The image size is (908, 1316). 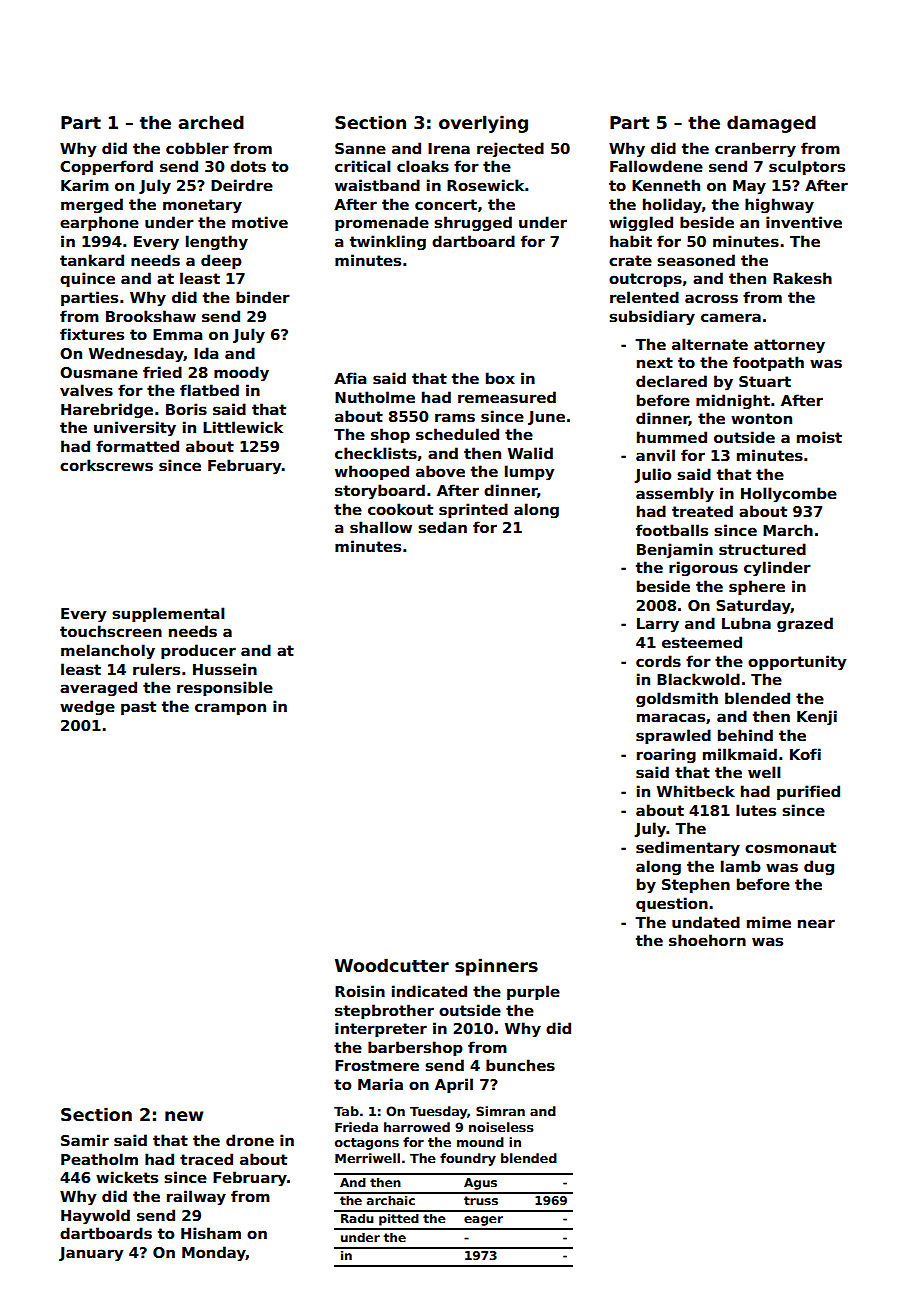 I want to click on structured, so click(x=762, y=549).
